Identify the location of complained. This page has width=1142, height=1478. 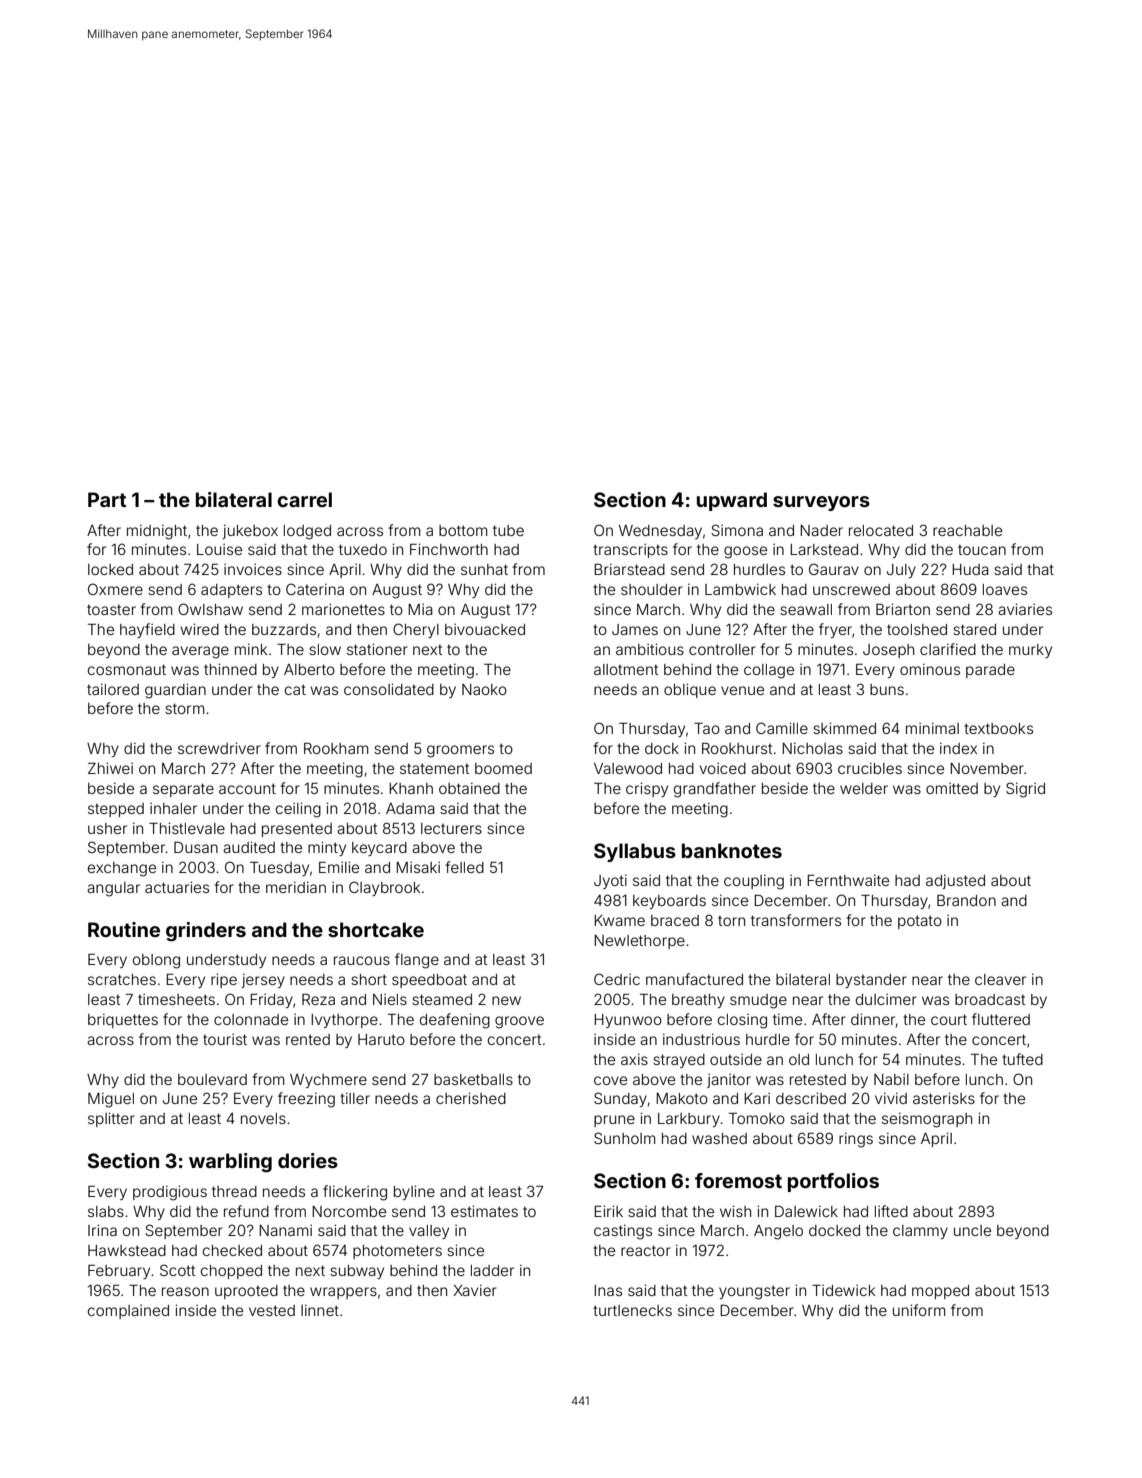
(128, 1312).
